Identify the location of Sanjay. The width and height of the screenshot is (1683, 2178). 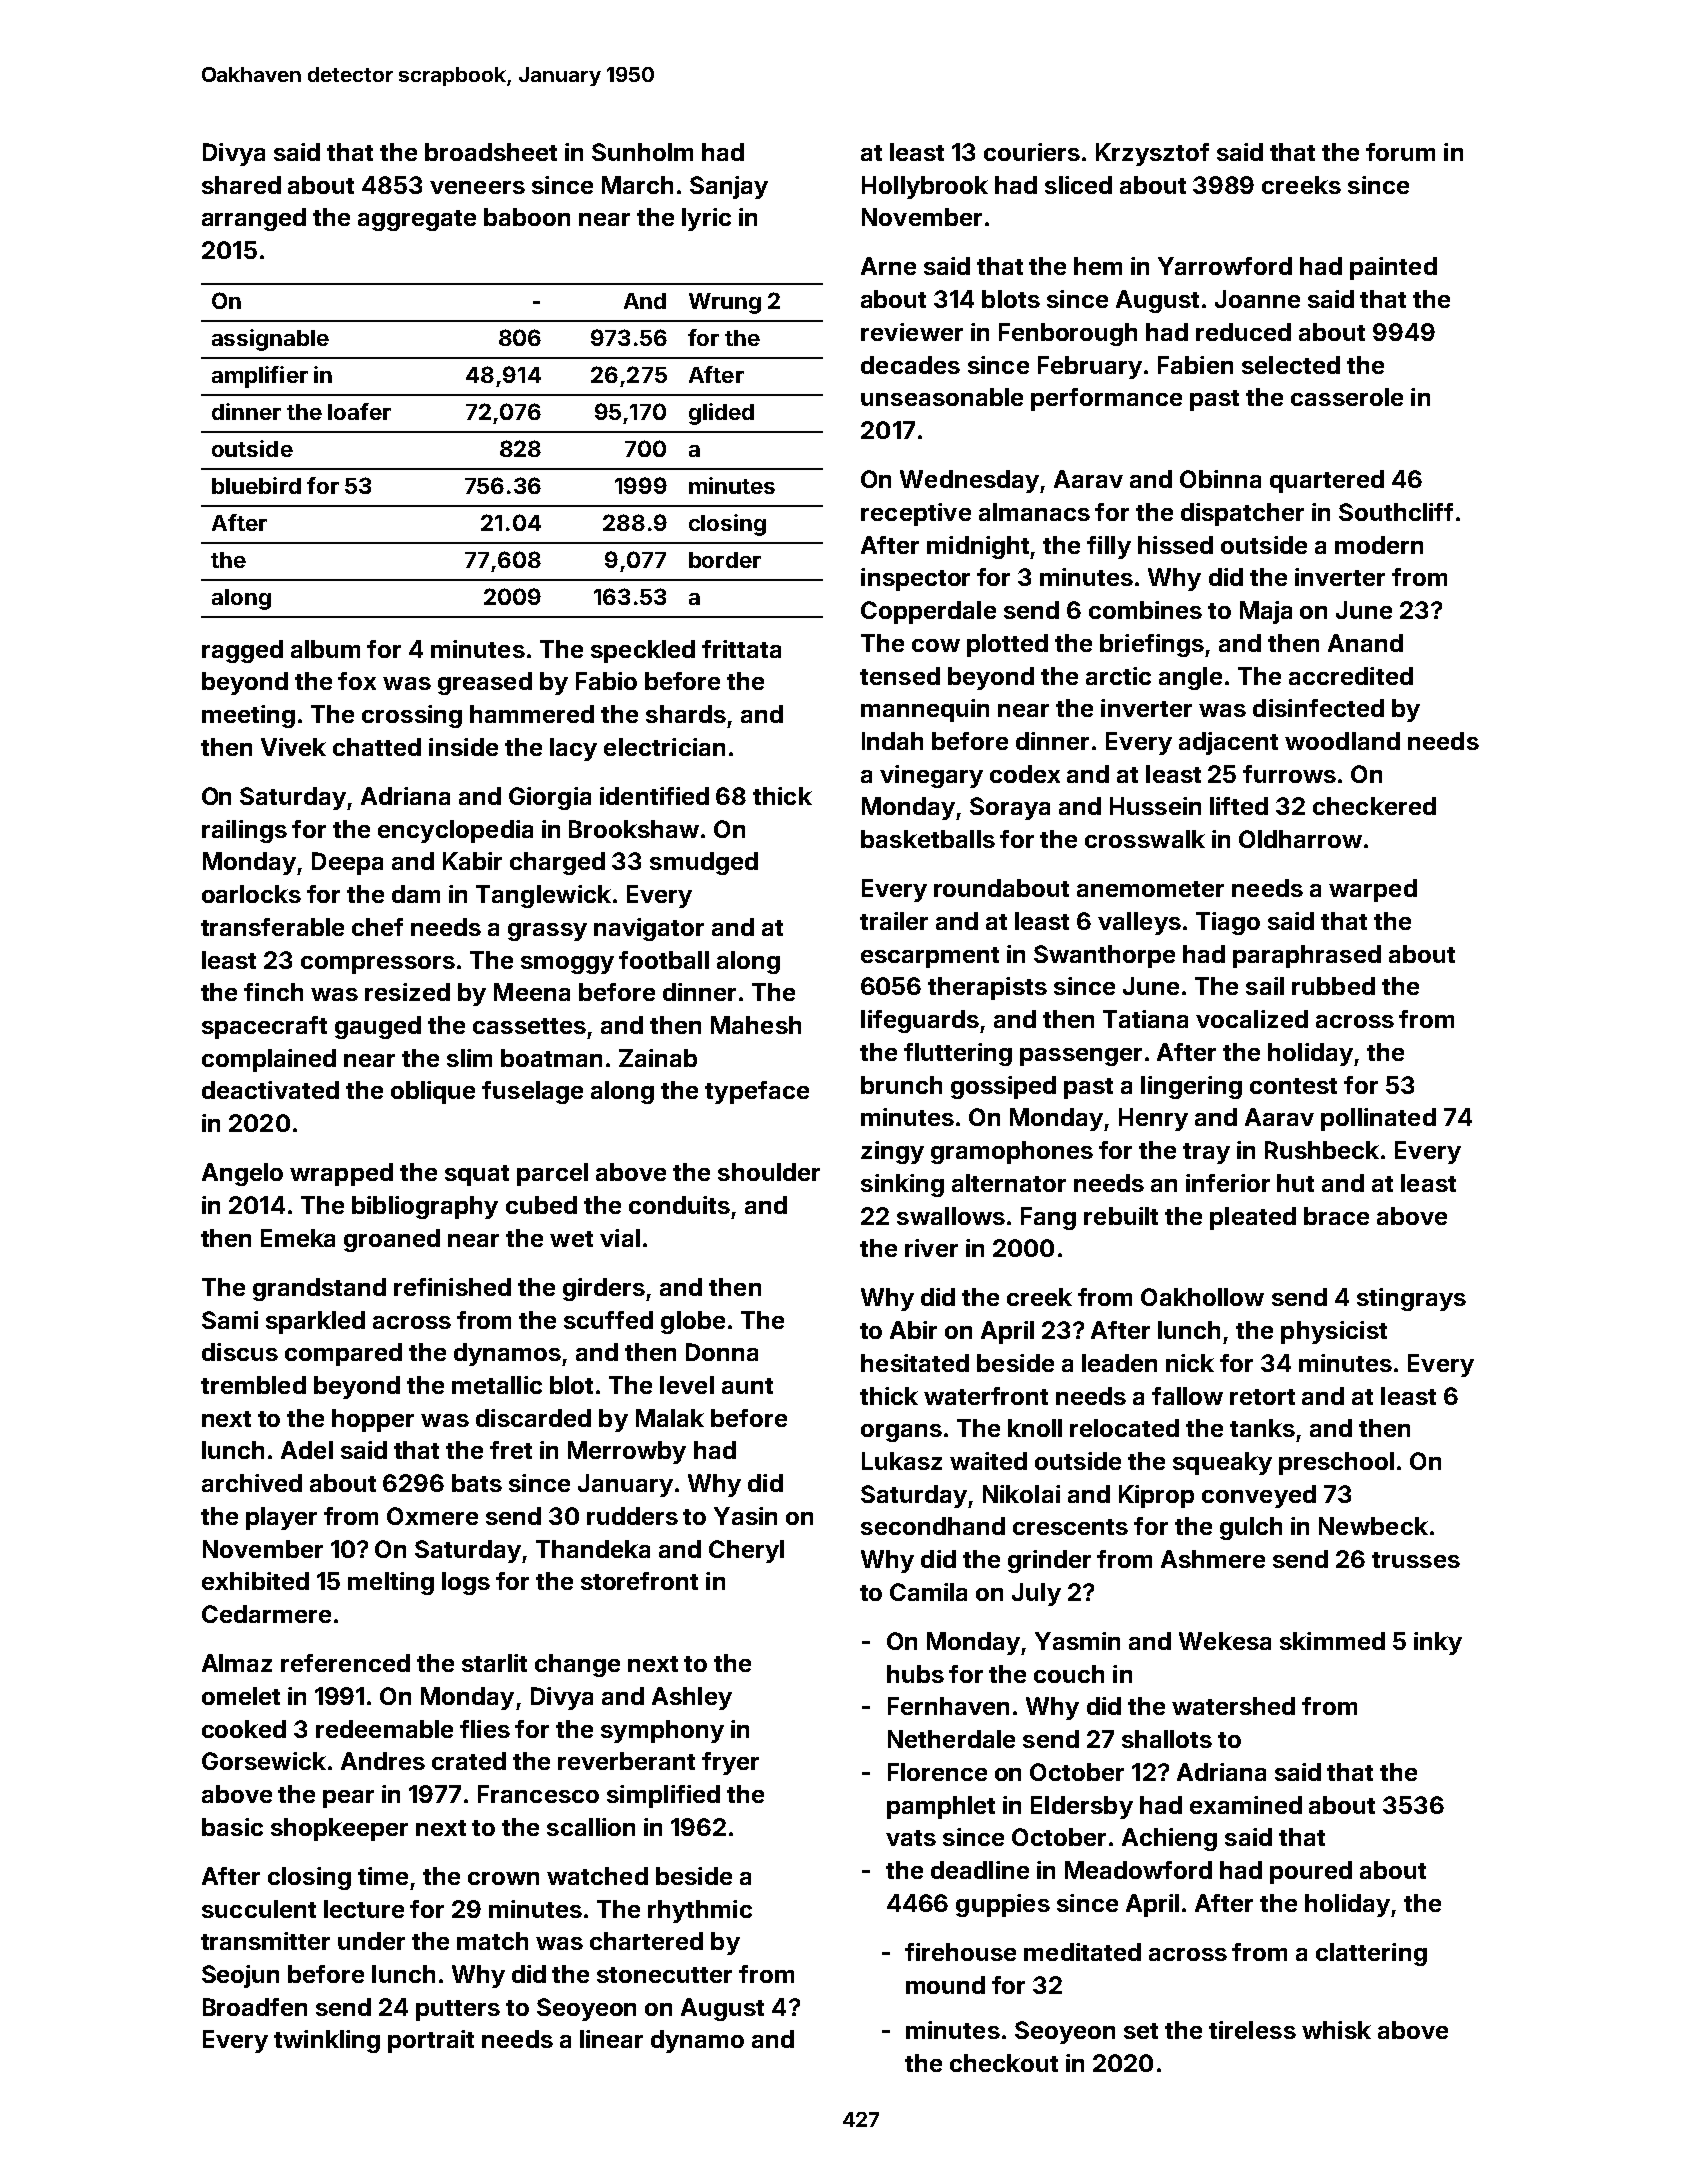
(729, 187).
